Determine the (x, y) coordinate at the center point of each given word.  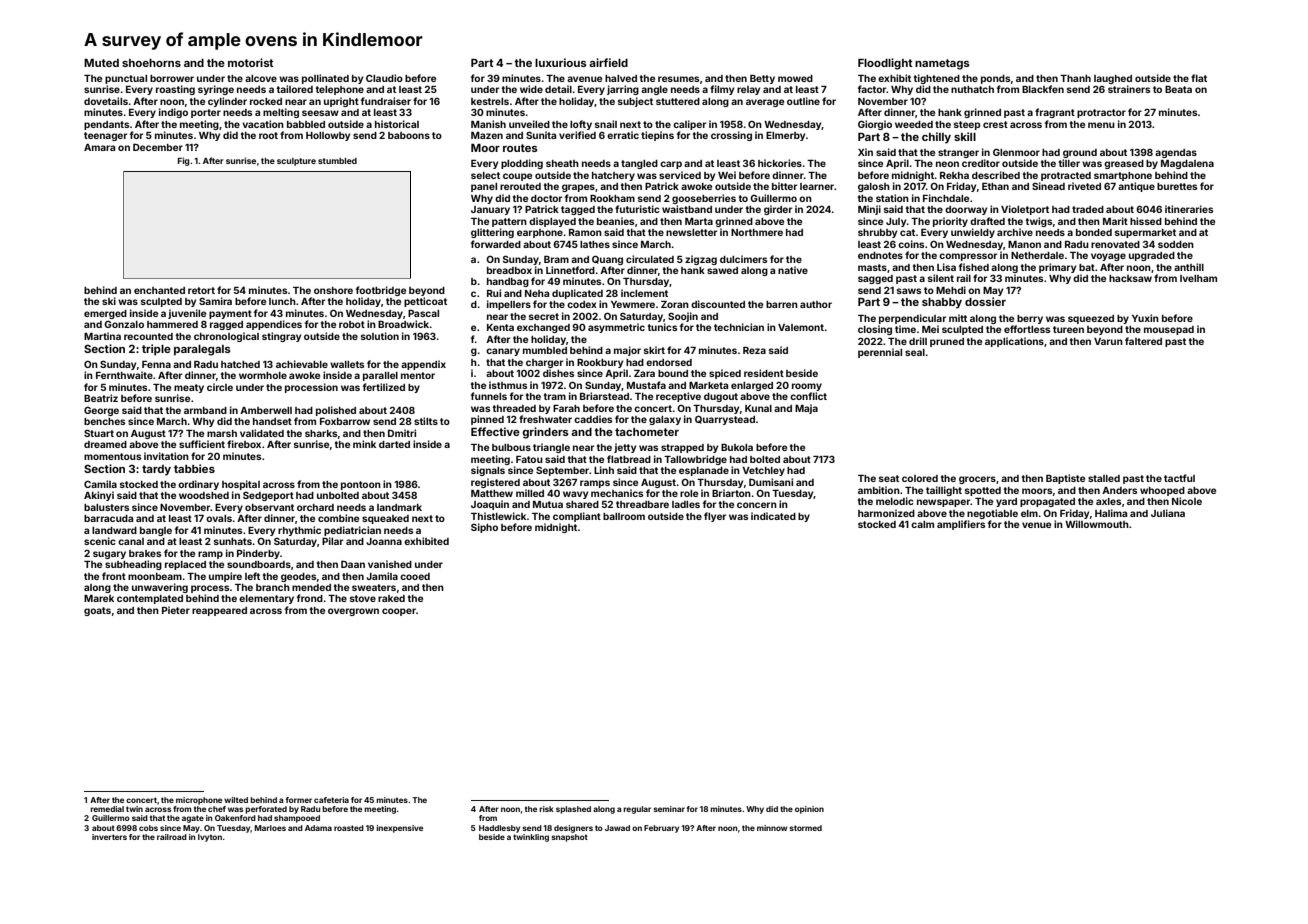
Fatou (529, 459)
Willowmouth (1097, 524)
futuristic (637, 209)
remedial (107, 809)
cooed (415, 576)
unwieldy (973, 233)
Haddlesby (499, 829)
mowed (795, 78)
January (490, 210)
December (158, 147)
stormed (806, 828)
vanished (390, 564)
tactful (1179, 478)
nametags (942, 64)
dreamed (105, 444)
